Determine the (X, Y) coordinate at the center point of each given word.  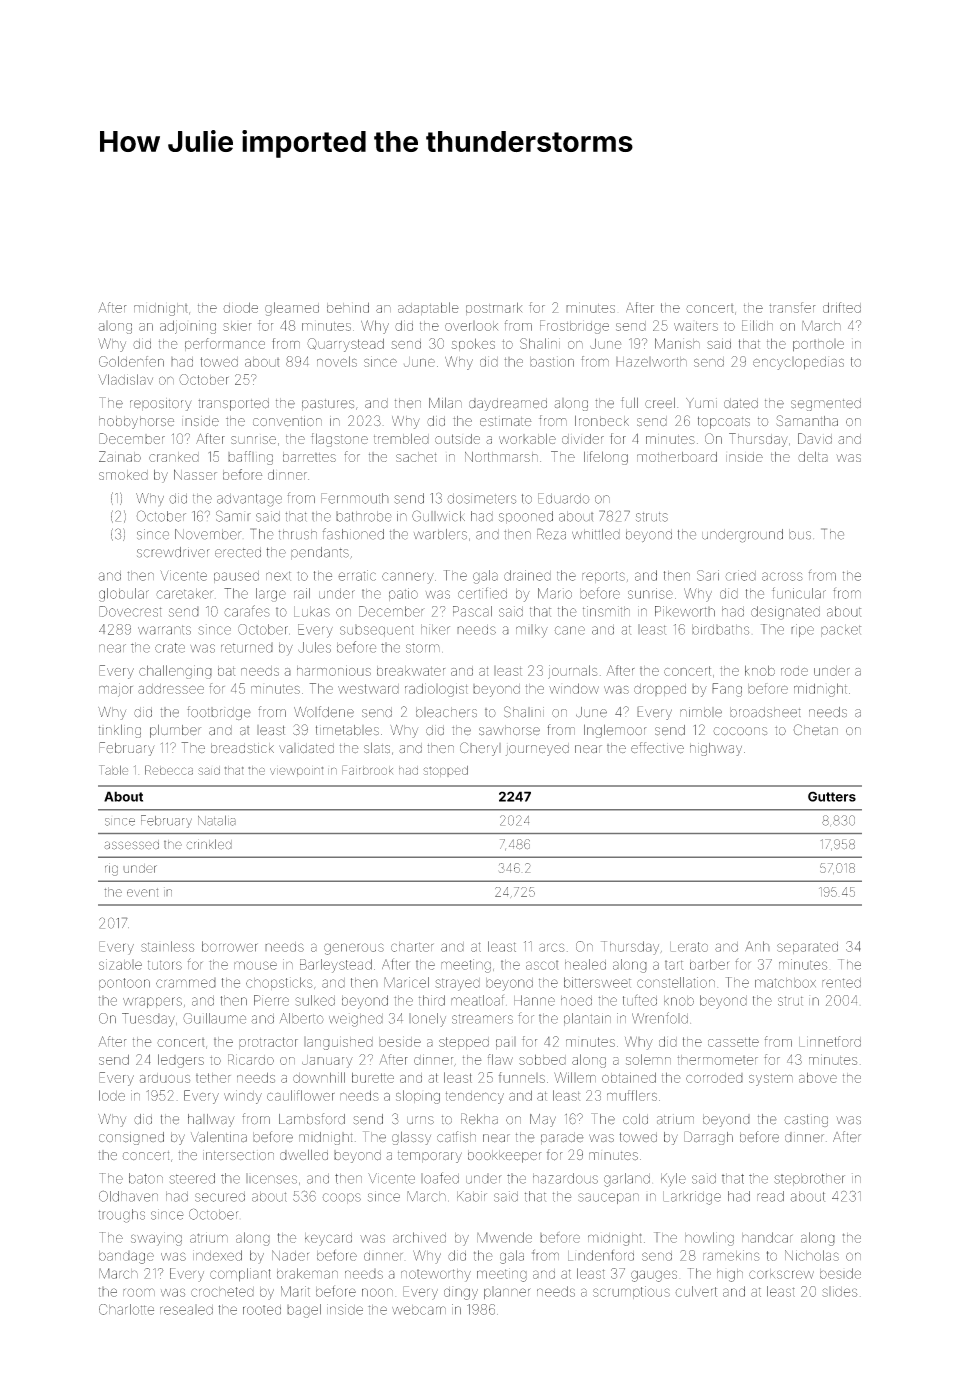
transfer (792, 307)
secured (220, 1196)
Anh (757, 946)
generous (354, 949)
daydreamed (508, 404)
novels (337, 361)
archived (419, 1237)
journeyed (537, 749)
